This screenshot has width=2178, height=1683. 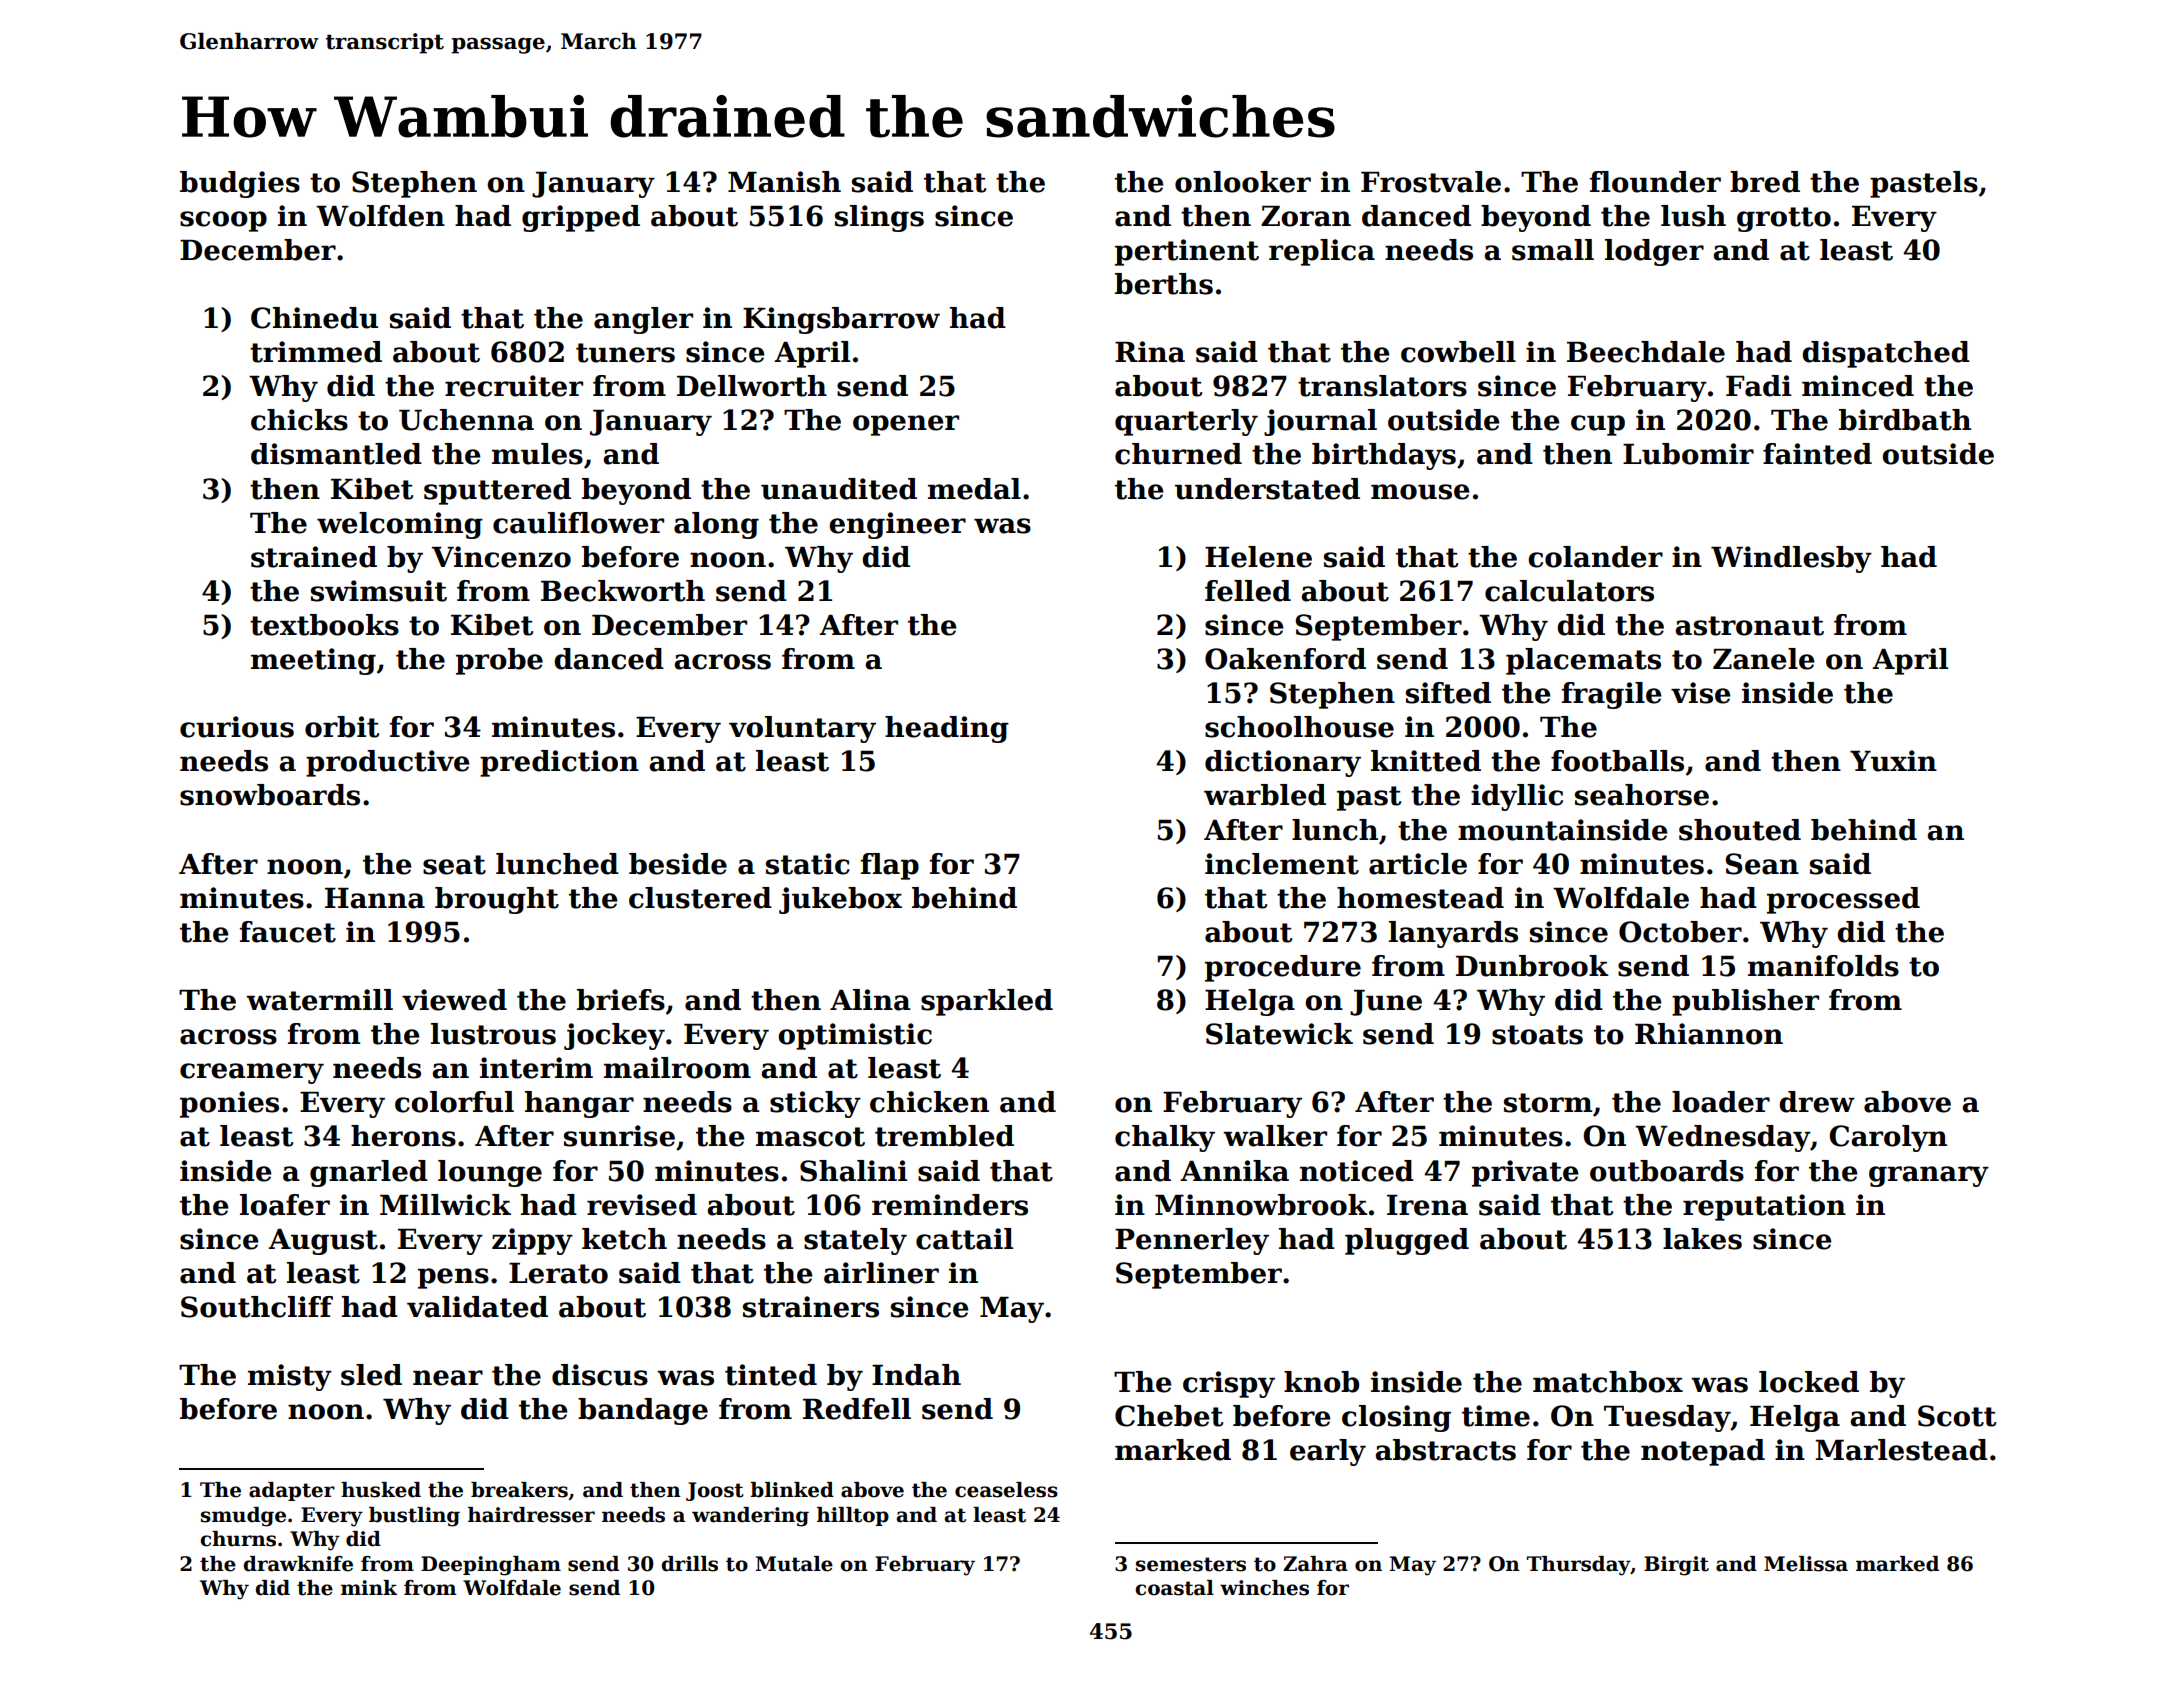 I want to click on Windlesby, so click(x=1791, y=559).
